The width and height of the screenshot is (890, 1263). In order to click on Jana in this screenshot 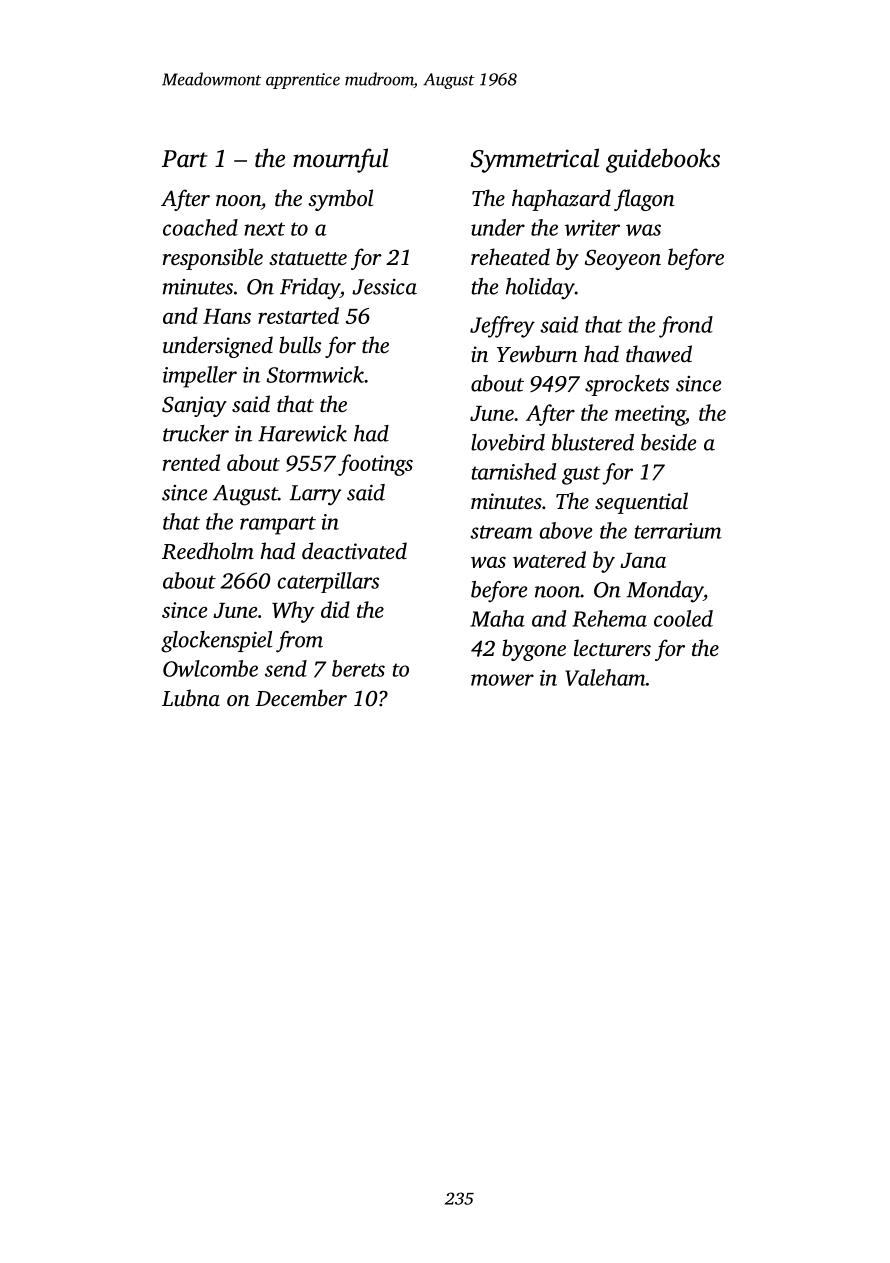, I will do `click(643, 560)`.
